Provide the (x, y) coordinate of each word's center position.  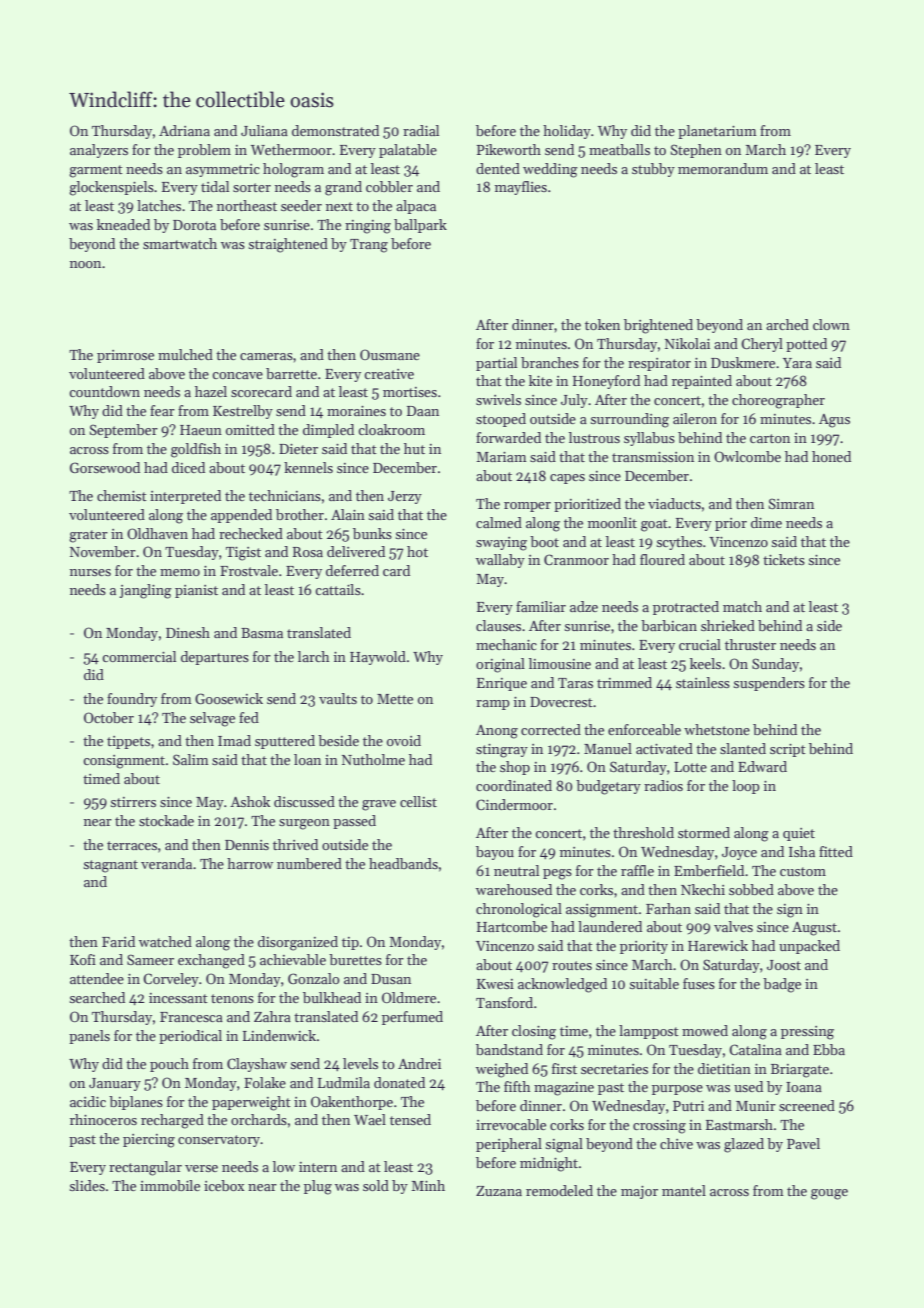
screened (807, 1105)
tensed (410, 1119)
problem (204, 151)
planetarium (717, 132)
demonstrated (335, 130)
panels (89, 1037)
